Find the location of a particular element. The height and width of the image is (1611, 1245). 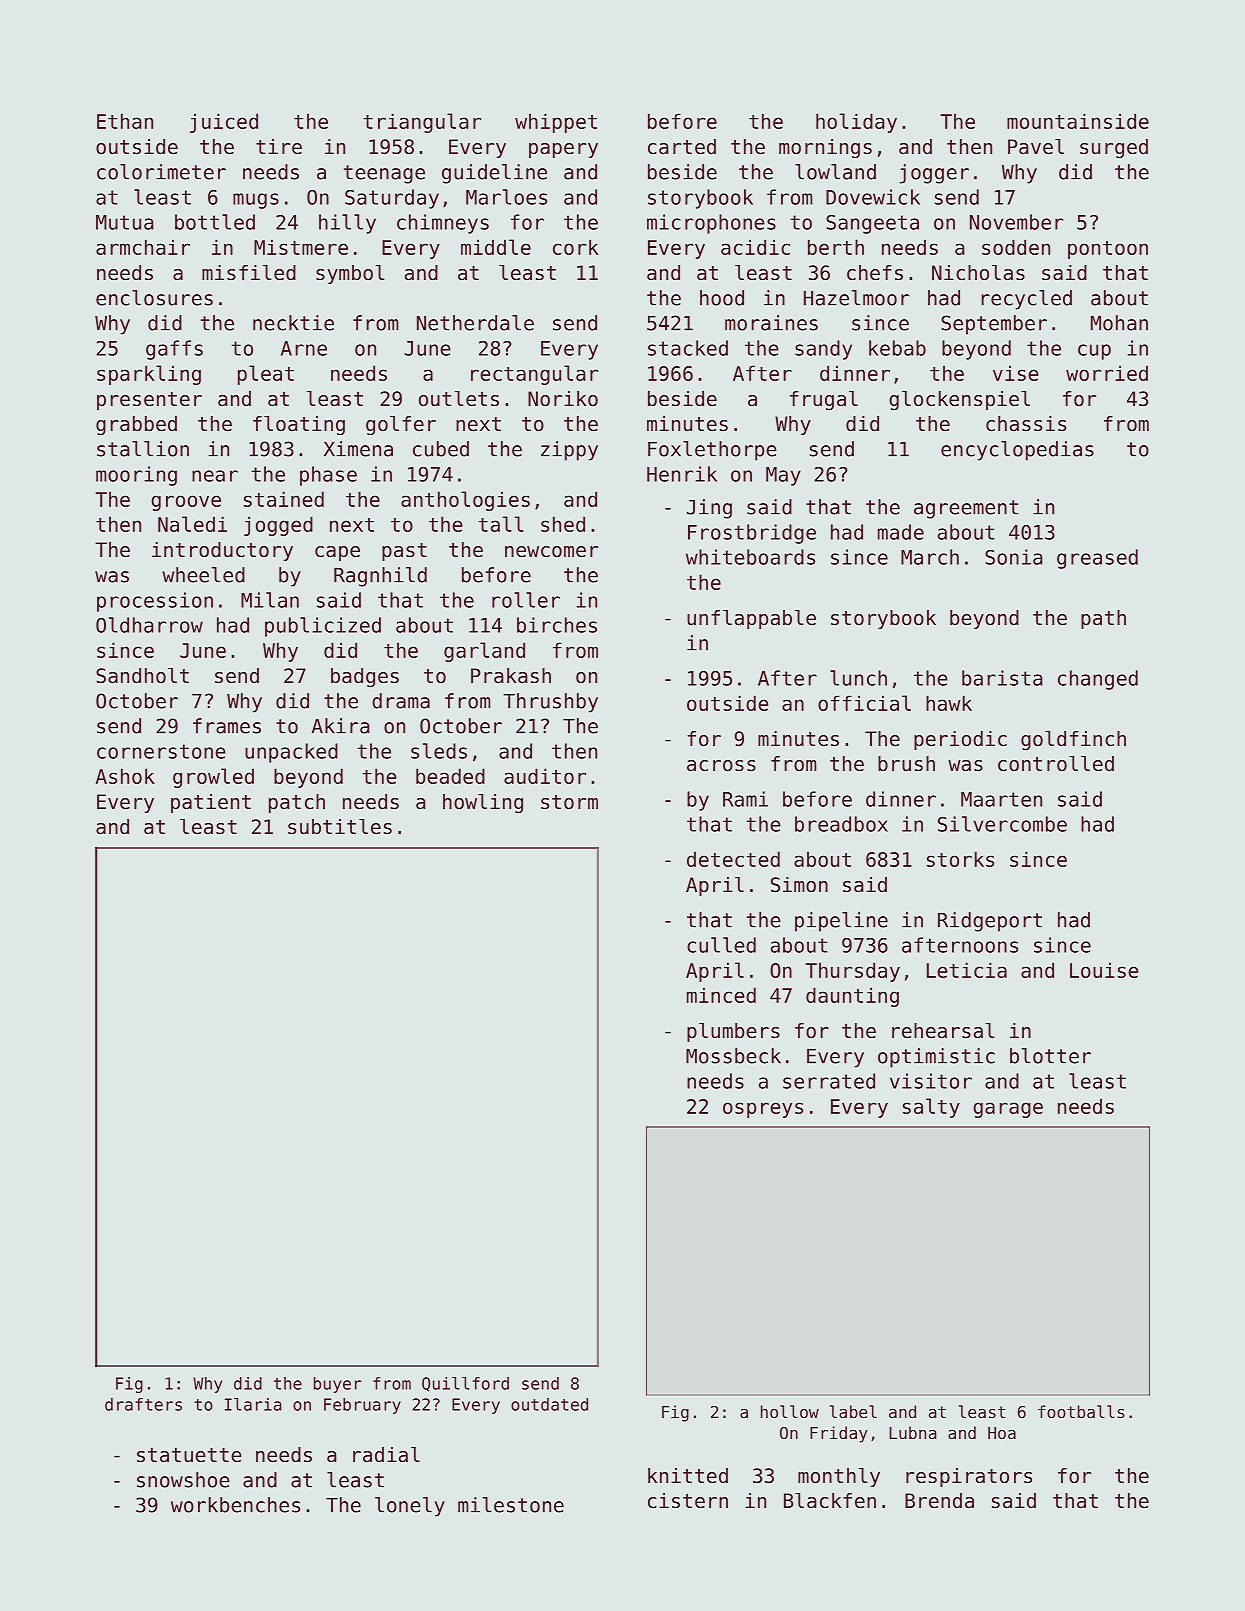

sodden is located at coordinates (1016, 247).
